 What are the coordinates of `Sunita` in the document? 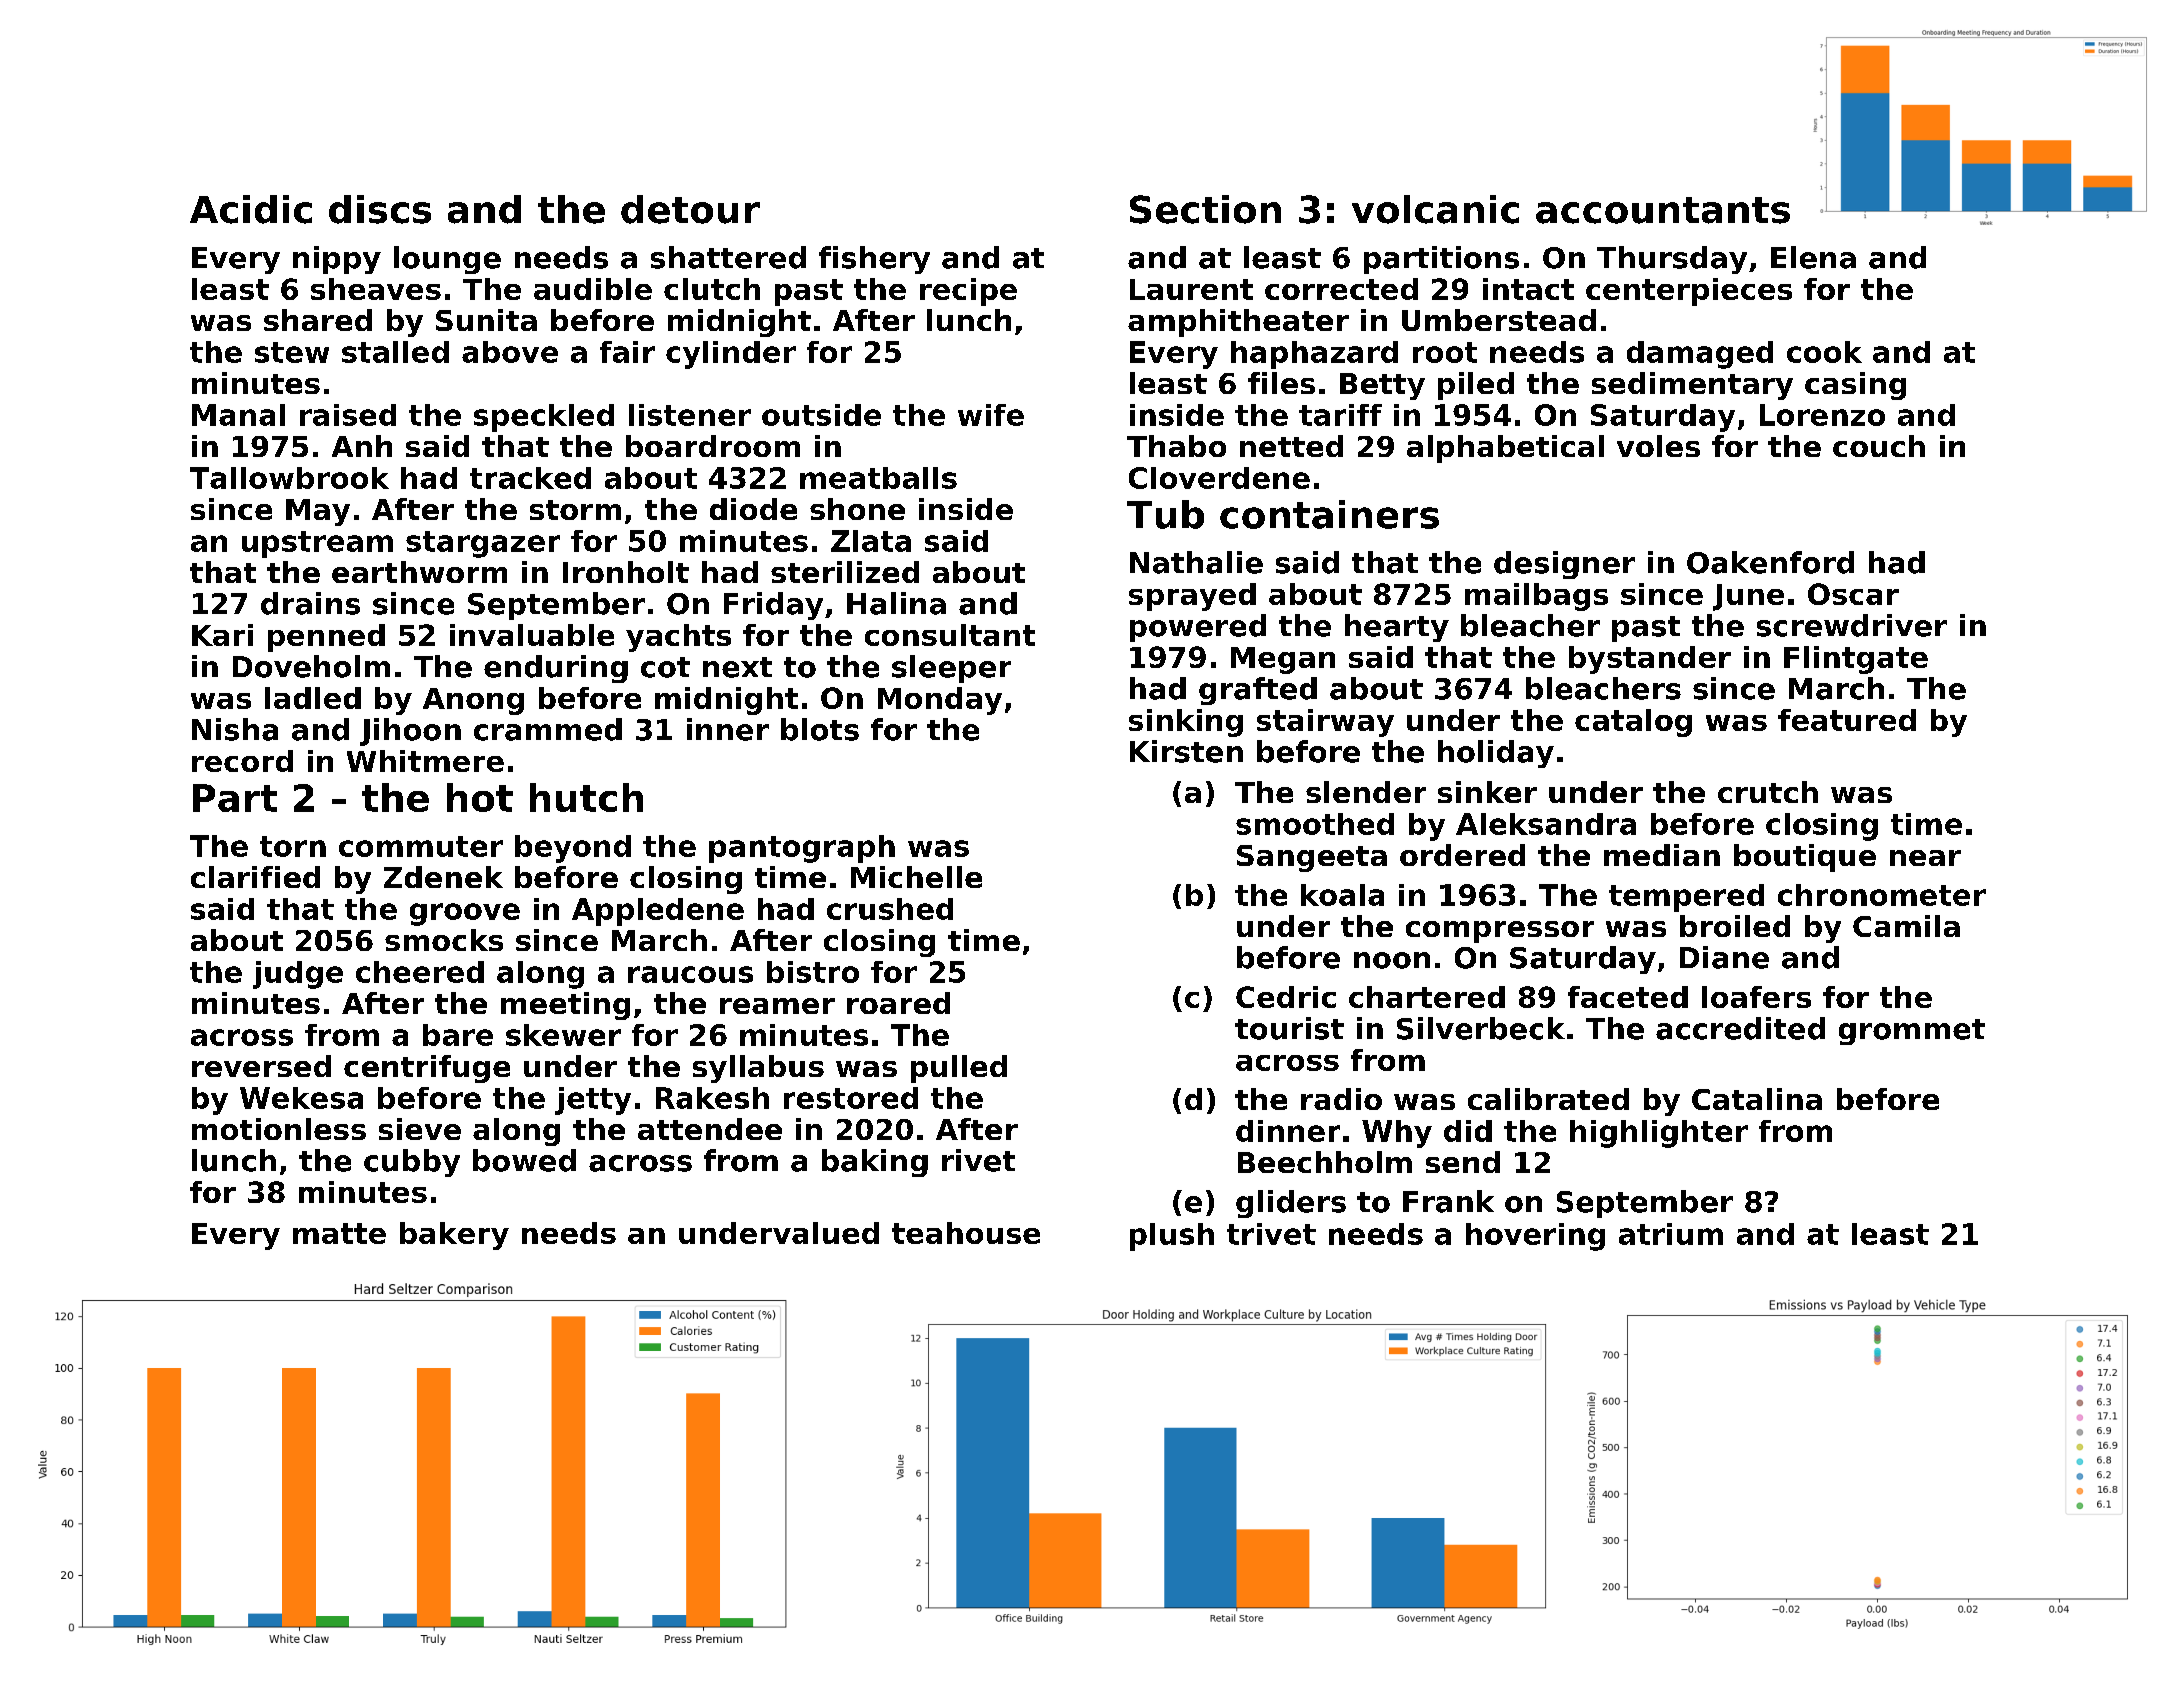 It's located at (486, 320).
